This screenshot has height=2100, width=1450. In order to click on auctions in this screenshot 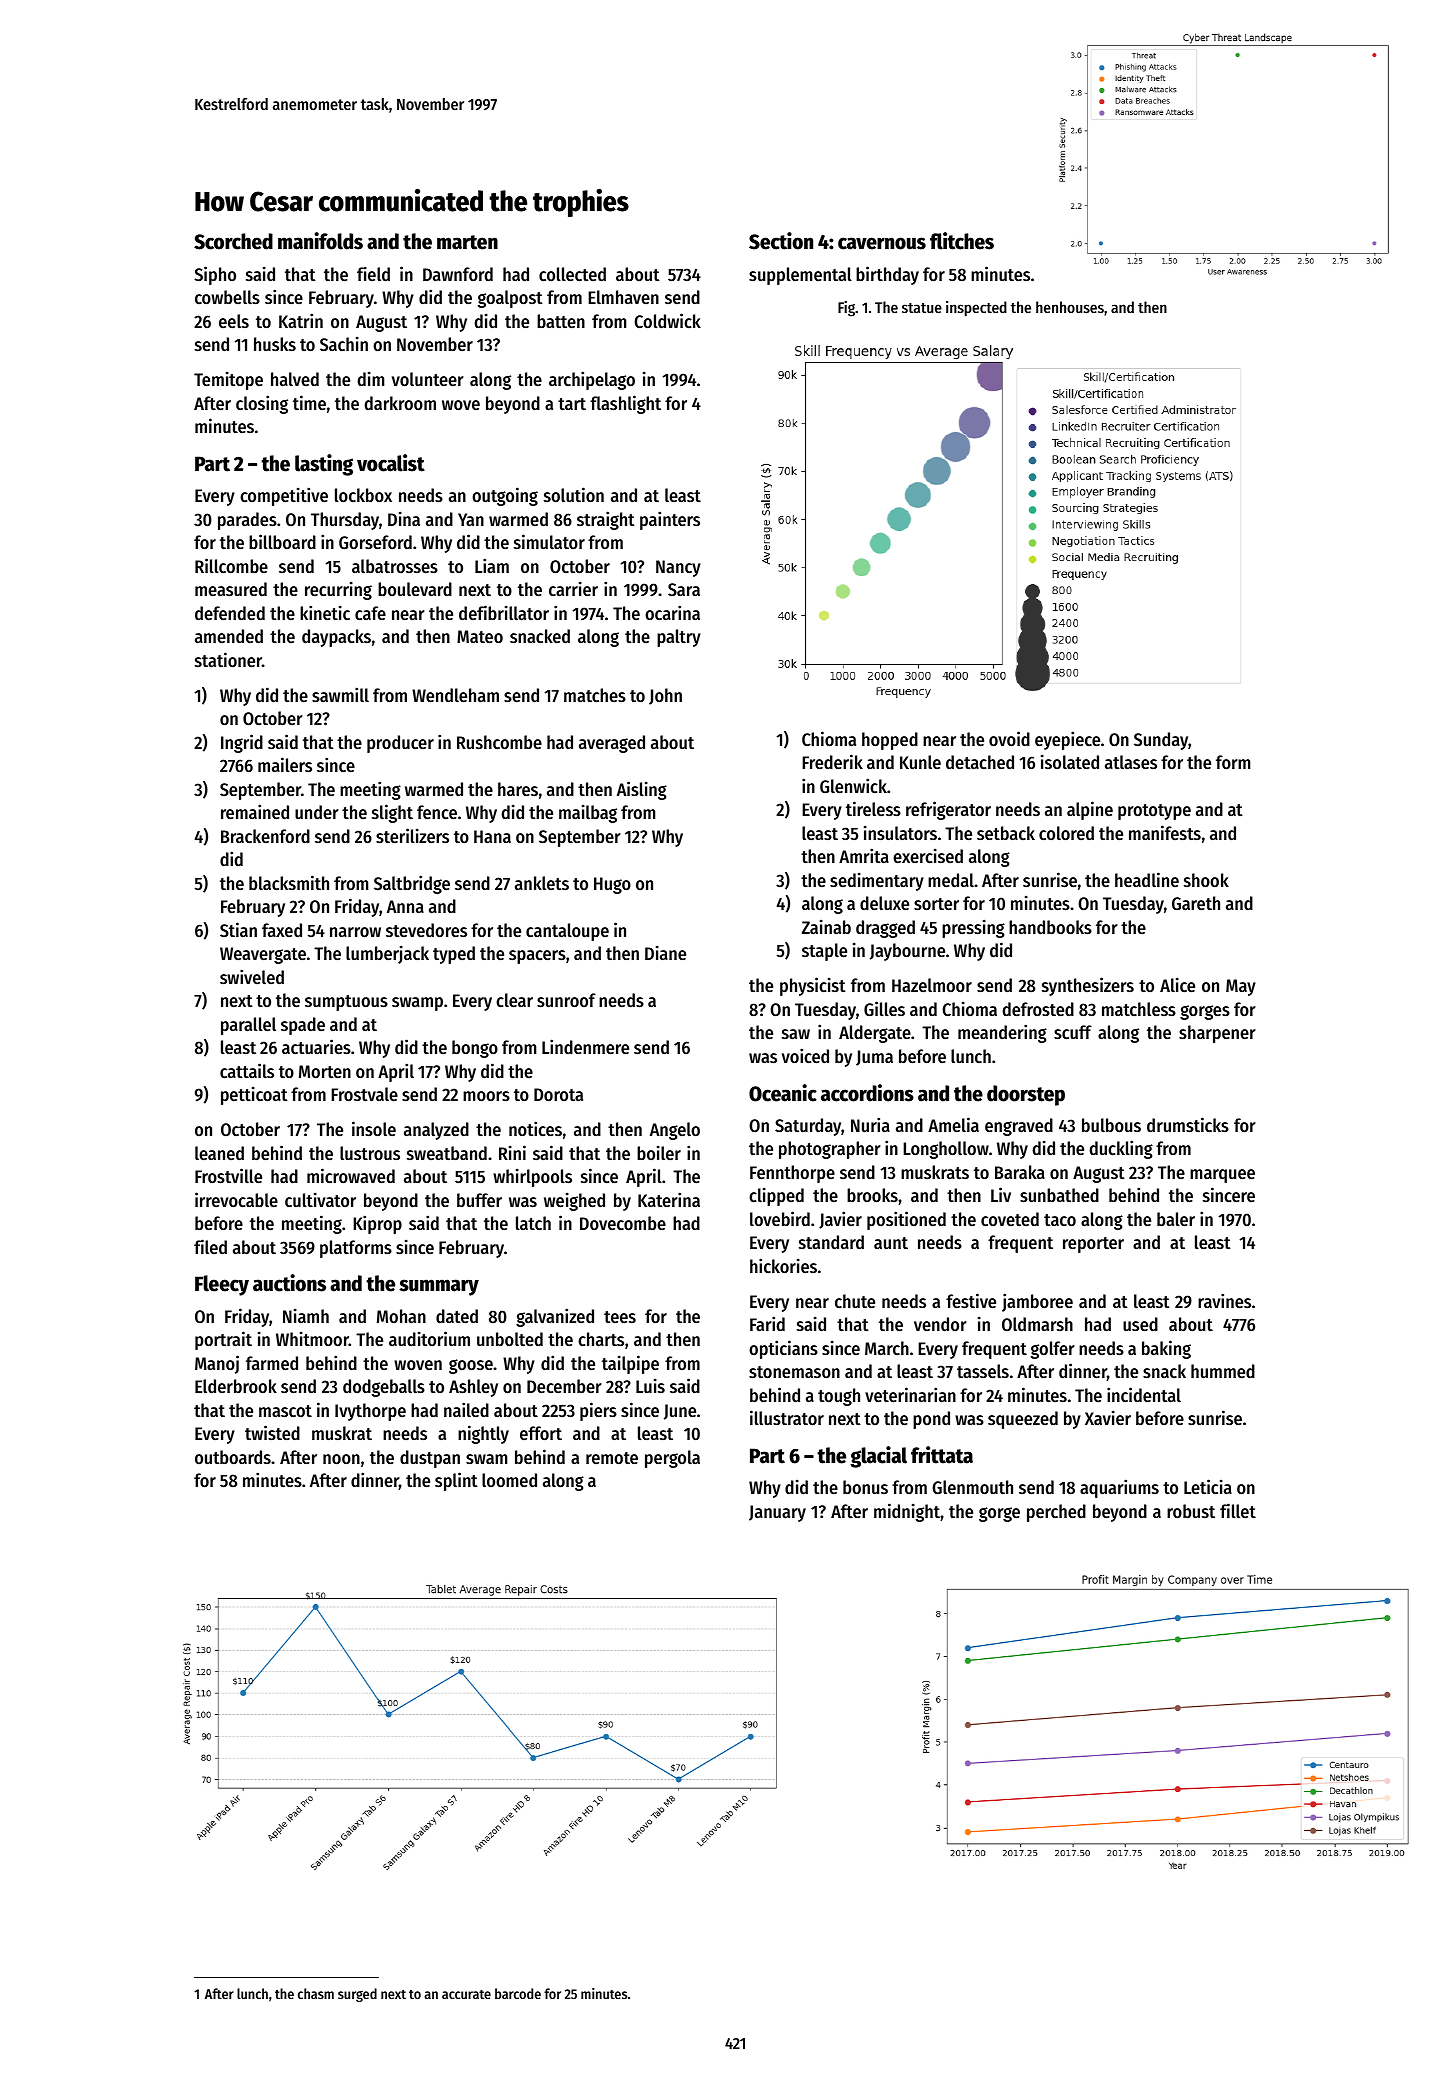, I will do `click(289, 1283)`.
